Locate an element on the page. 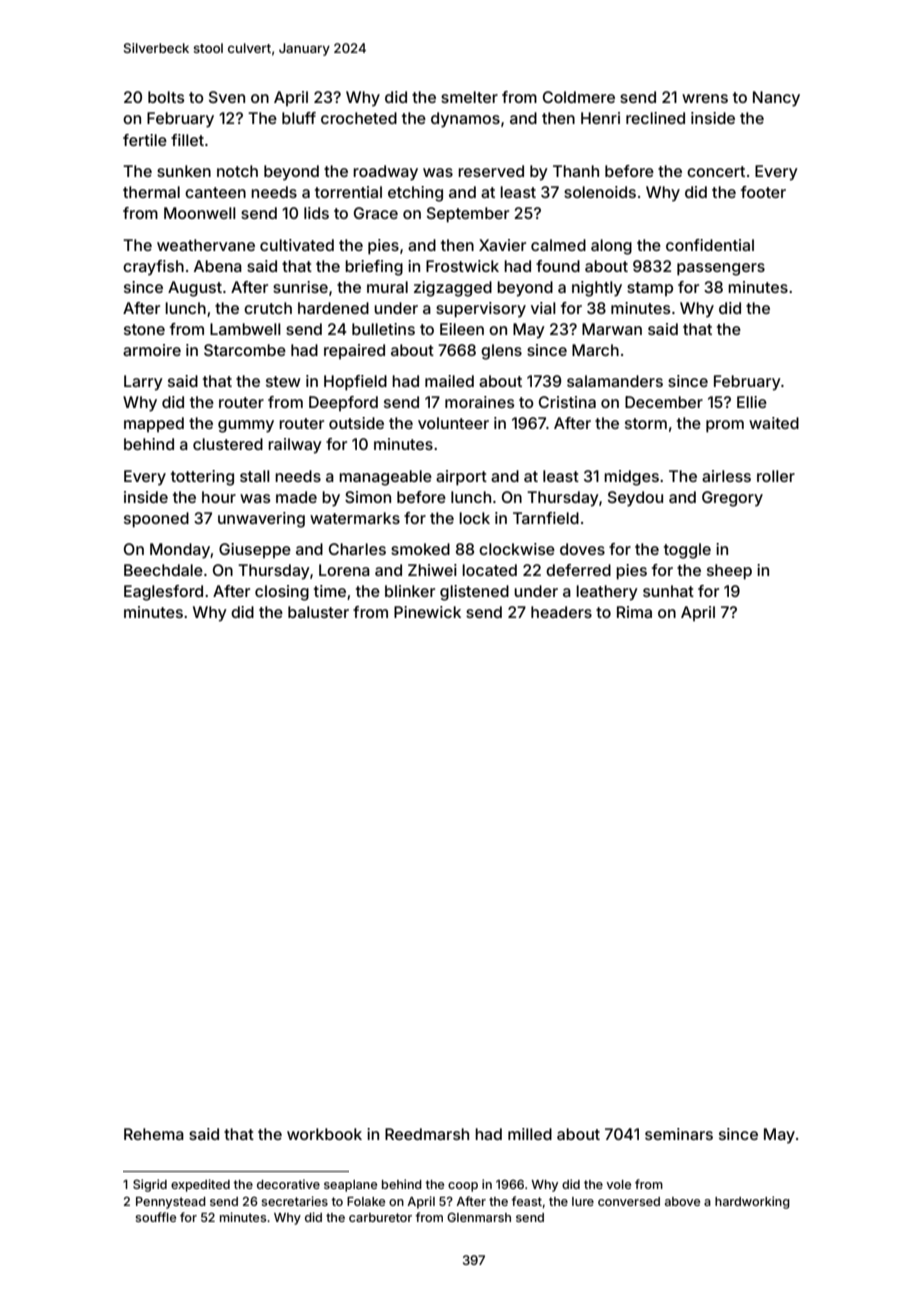 This page has height=1308, width=924. Rima is located at coordinates (634, 612).
